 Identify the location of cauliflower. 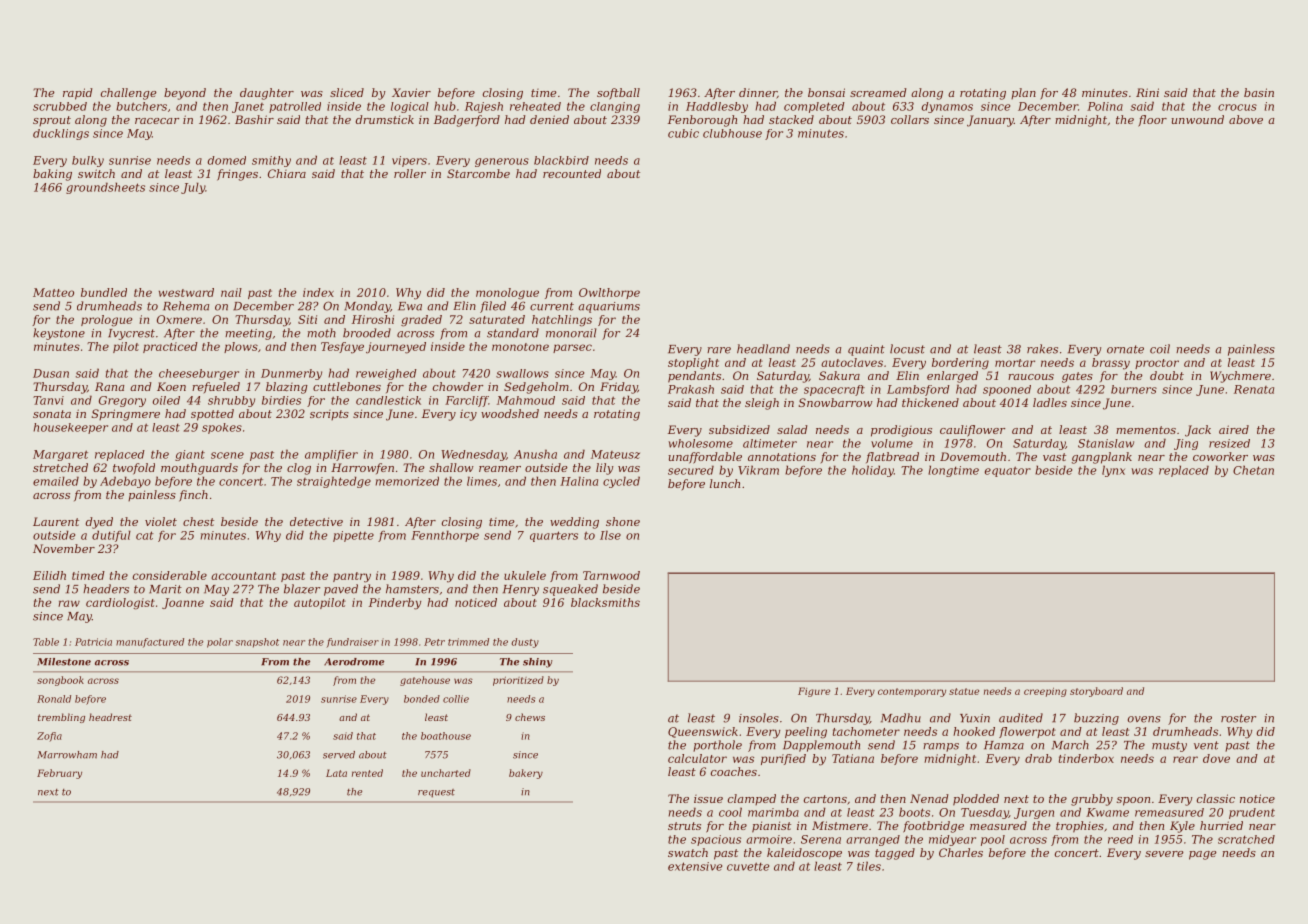
(972, 431).
